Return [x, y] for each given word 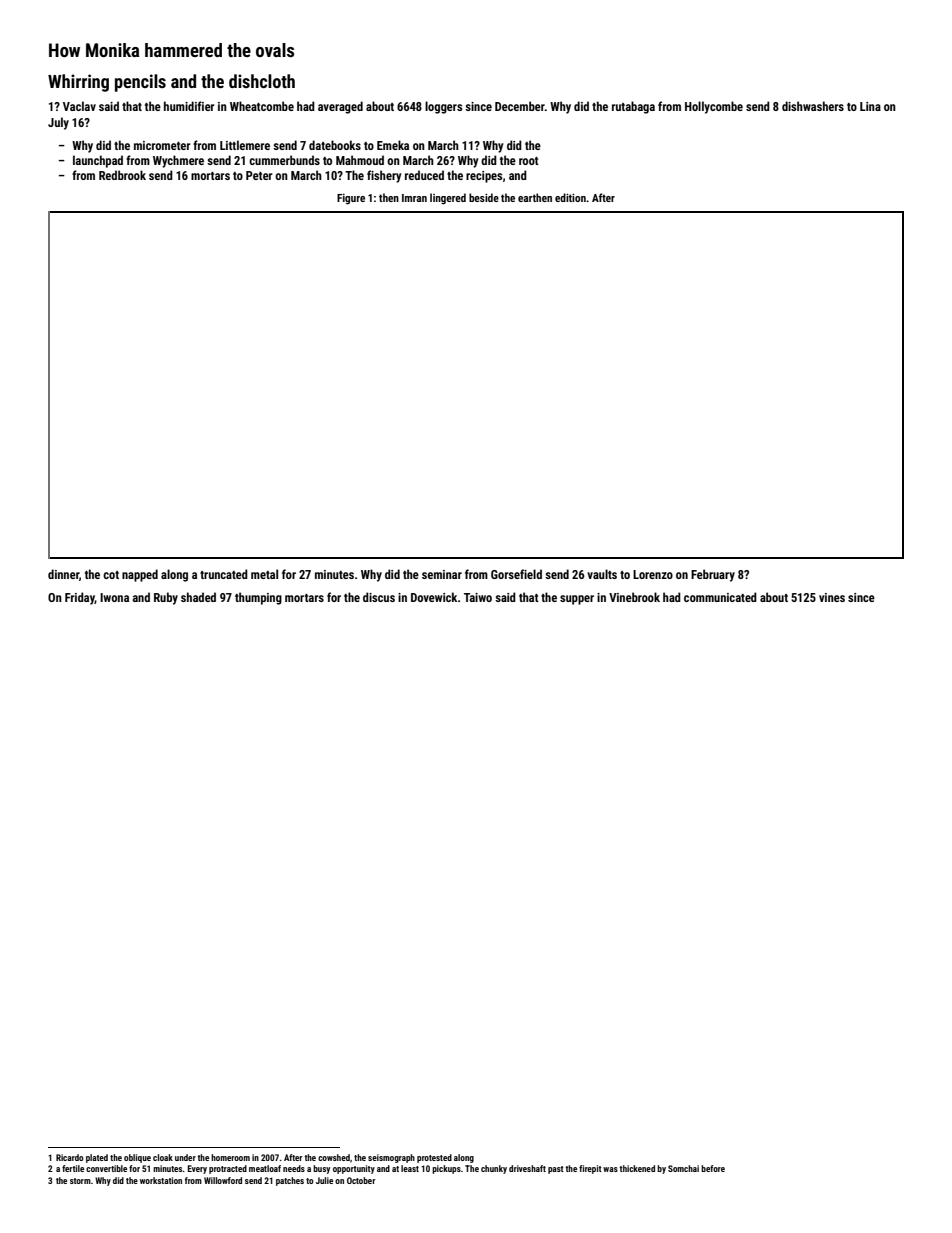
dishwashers [813, 106]
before [713, 1168]
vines [832, 597]
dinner [63, 574]
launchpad [98, 161]
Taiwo [478, 597]
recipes [484, 177]
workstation [161, 1180]
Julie [324, 1180]
